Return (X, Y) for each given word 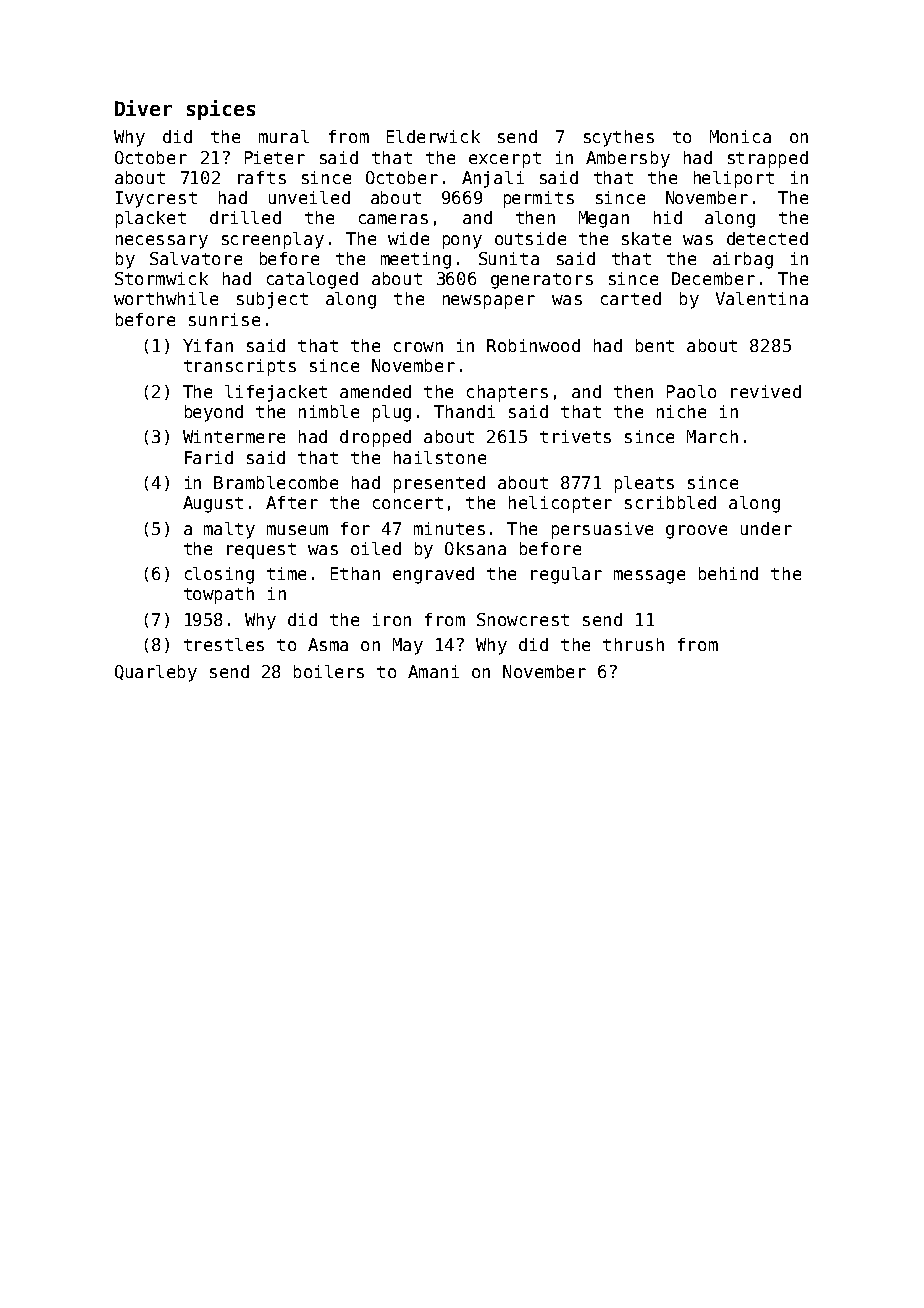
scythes (619, 138)
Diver (143, 108)
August (213, 504)
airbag (743, 260)
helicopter (560, 504)
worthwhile (166, 298)
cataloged (312, 280)
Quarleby (156, 673)
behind (728, 573)
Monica (740, 136)
